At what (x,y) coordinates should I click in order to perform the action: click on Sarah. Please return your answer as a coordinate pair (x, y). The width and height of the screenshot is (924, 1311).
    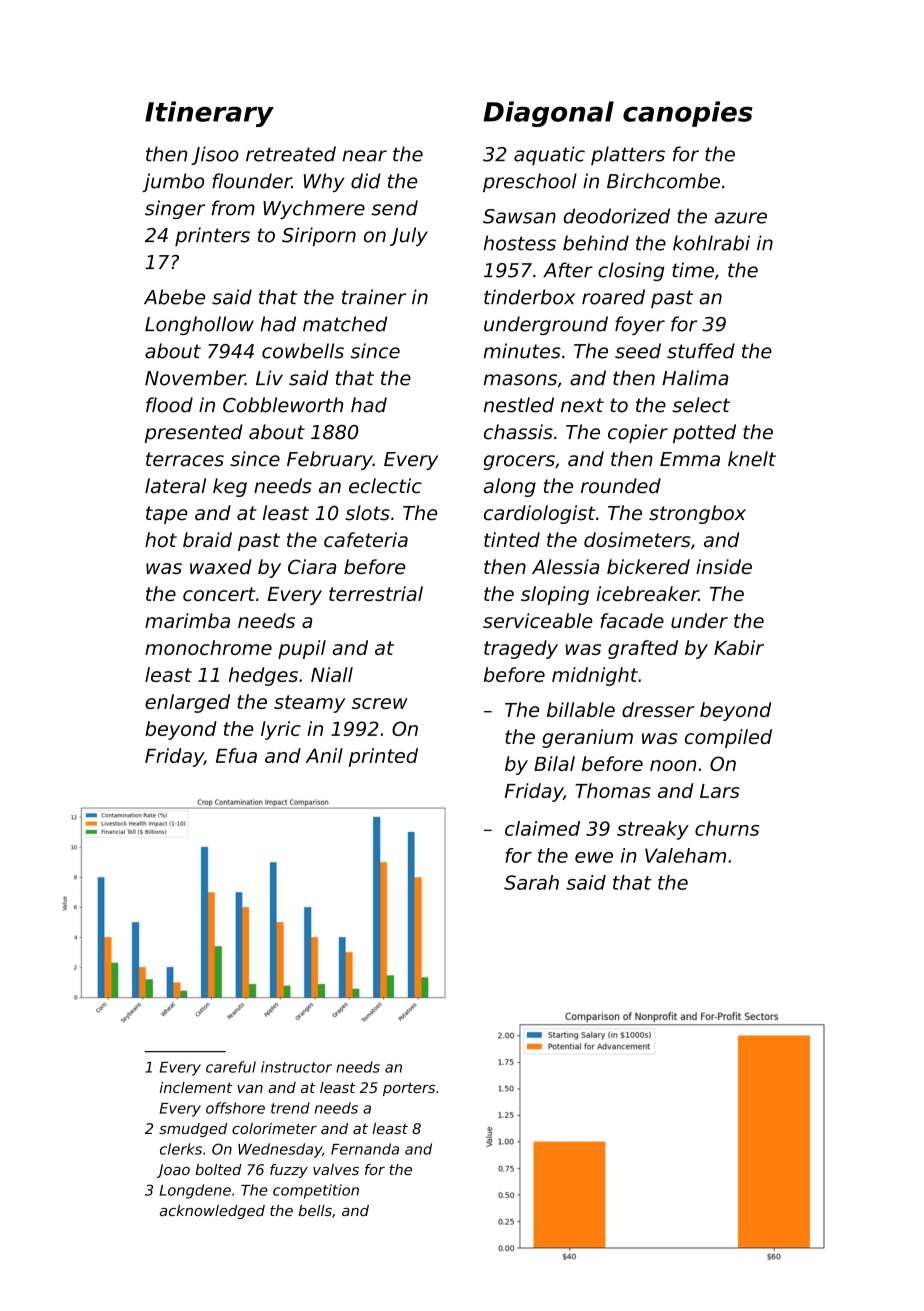
    Looking at the image, I should click on (531, 882).
